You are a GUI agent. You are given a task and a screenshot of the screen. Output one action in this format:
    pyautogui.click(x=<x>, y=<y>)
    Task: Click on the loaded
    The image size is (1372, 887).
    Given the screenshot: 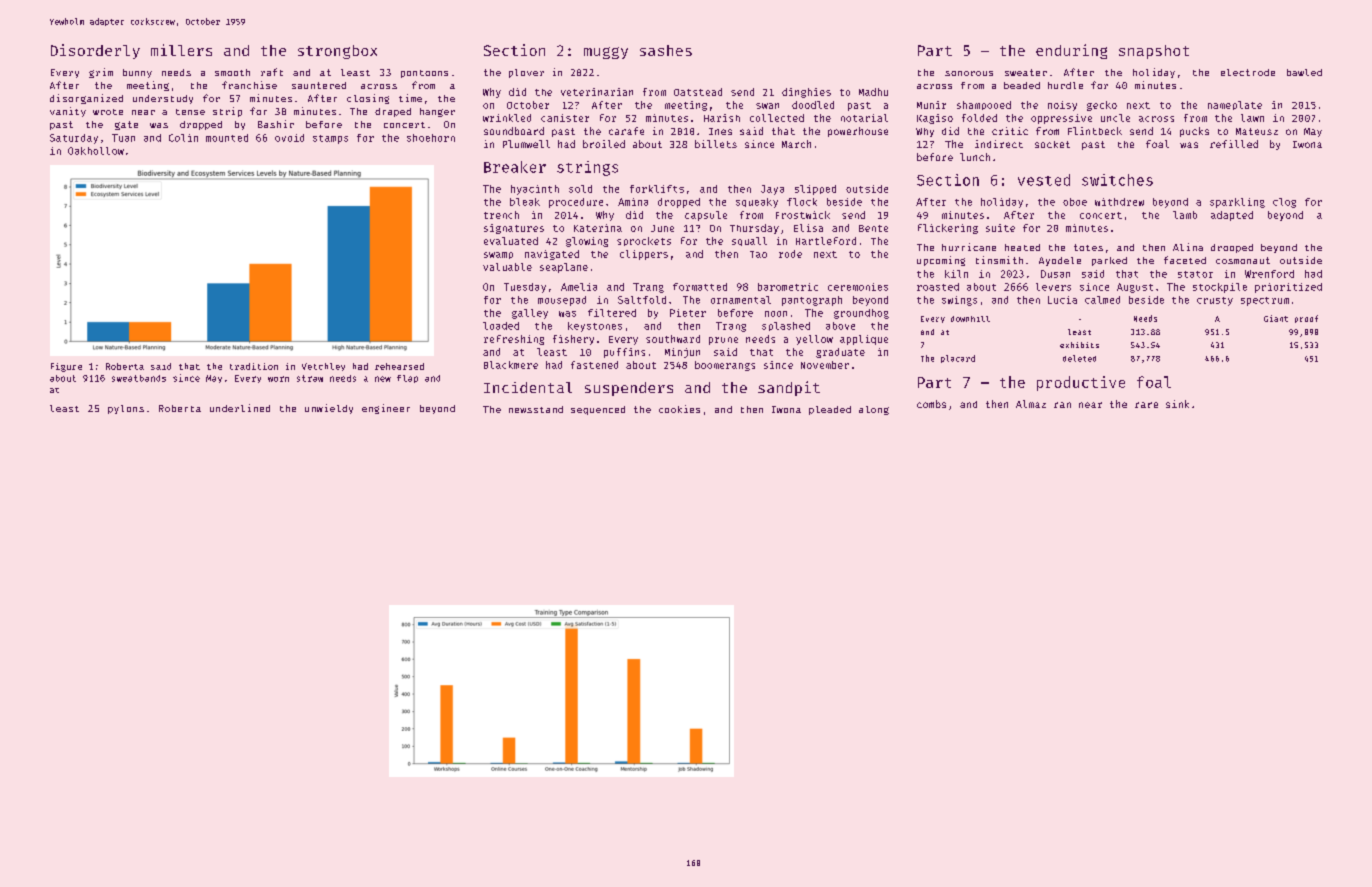 What is the action you would take?
    pyautogui.click(x=501, y=326)
